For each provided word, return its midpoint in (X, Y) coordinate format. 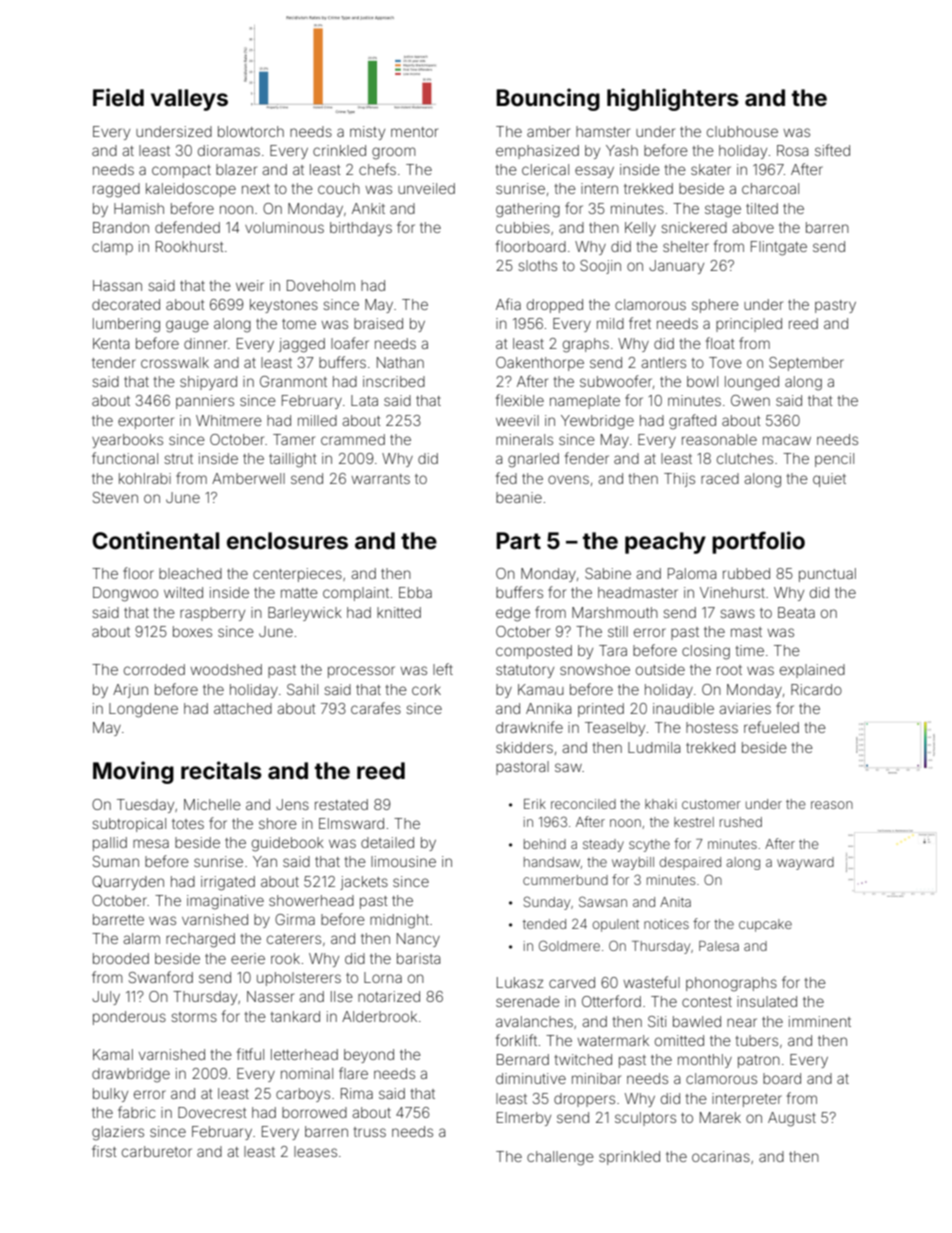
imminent (820, 1021)
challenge (560, 1158)
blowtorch (251, 131)
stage (723, 211)
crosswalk (175, 362)
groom (393, 153)
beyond (369, 1056)
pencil (834, 460)
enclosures (287, 541)
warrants (380, 479)
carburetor (157, 1151)
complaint (356, 594)
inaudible (683, 708)
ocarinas (721, 1156)
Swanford (161, 977)
